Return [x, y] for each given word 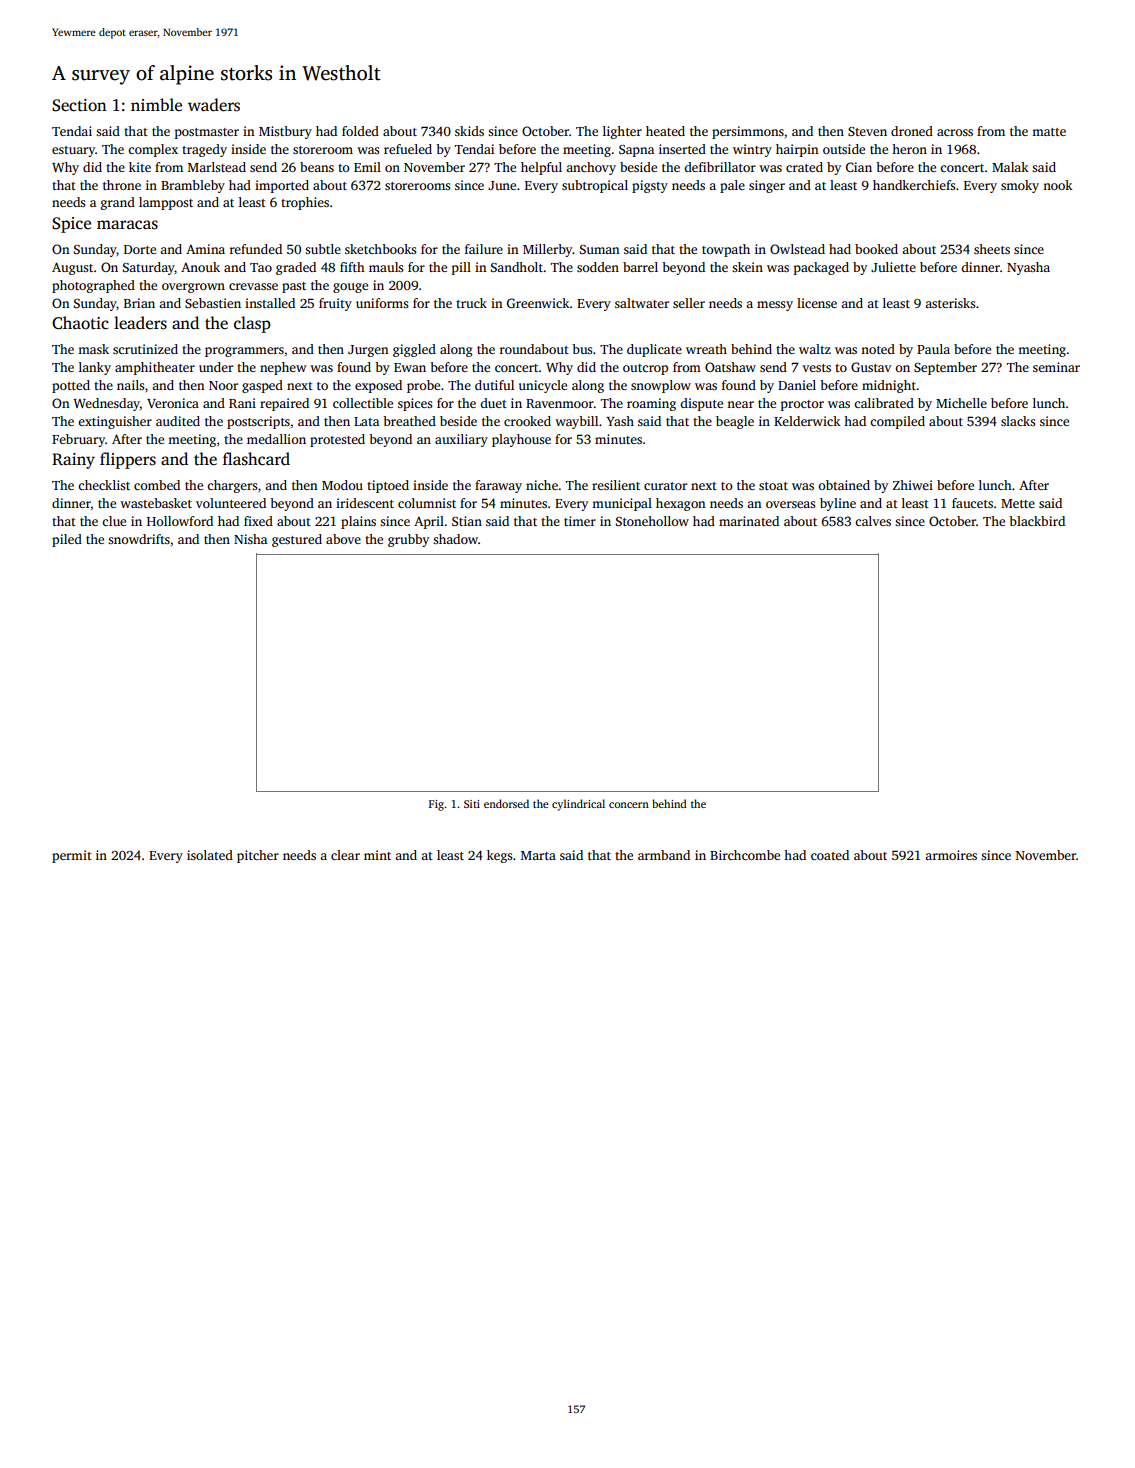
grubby [408, 540]
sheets [992, 249]
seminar [1056, 367]
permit [72, 856]
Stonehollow [652, 521]
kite [140, 167]
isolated [210, 855]
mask [93, 349]
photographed [93, 286]
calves [873, 521]
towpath [726, 250]
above [343, 539]
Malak [1010, 167]
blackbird [1037, 521]
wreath [706, 349]
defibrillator [720, 167]
